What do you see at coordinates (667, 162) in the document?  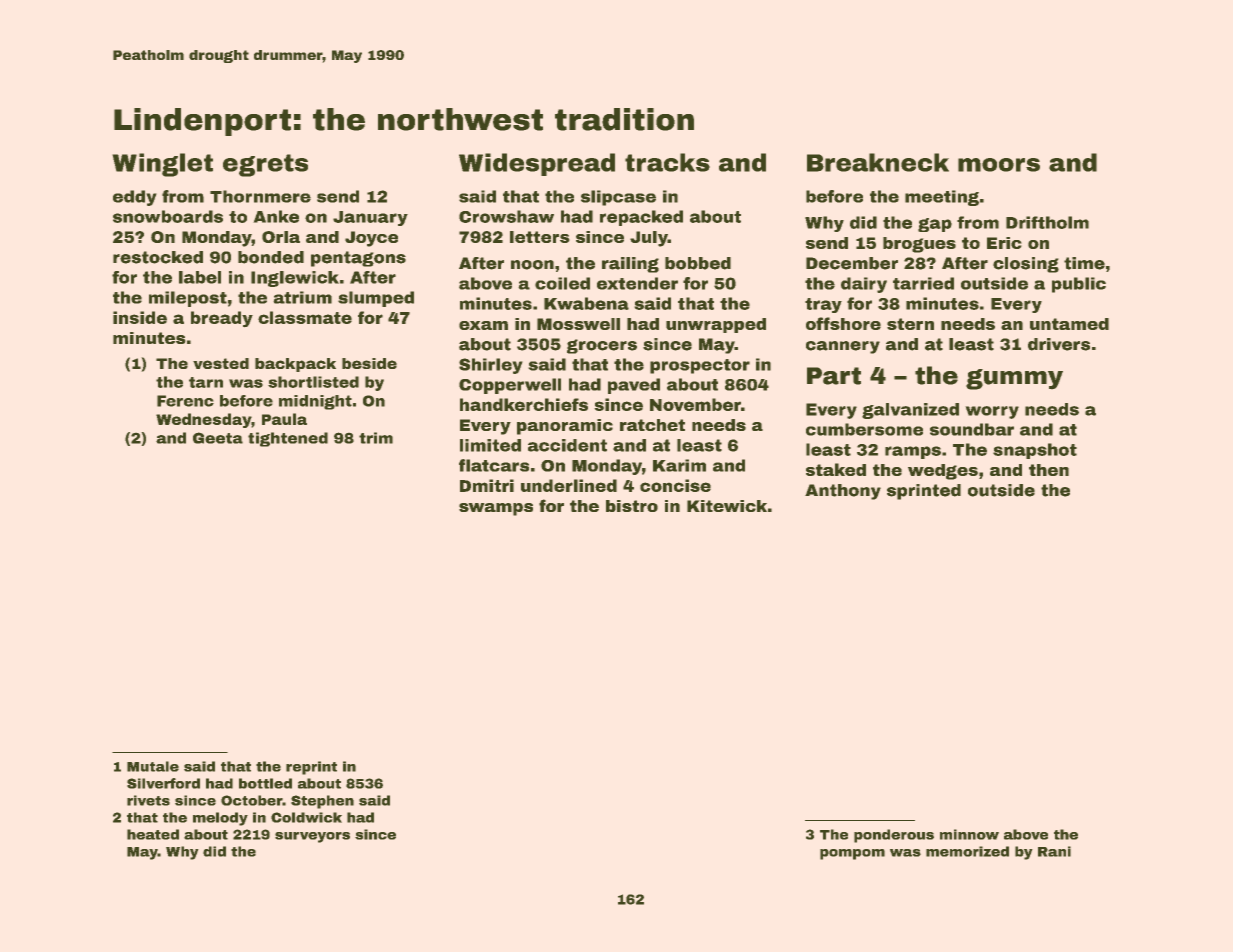 I see `tracks` at bounding box center [667, 162].
